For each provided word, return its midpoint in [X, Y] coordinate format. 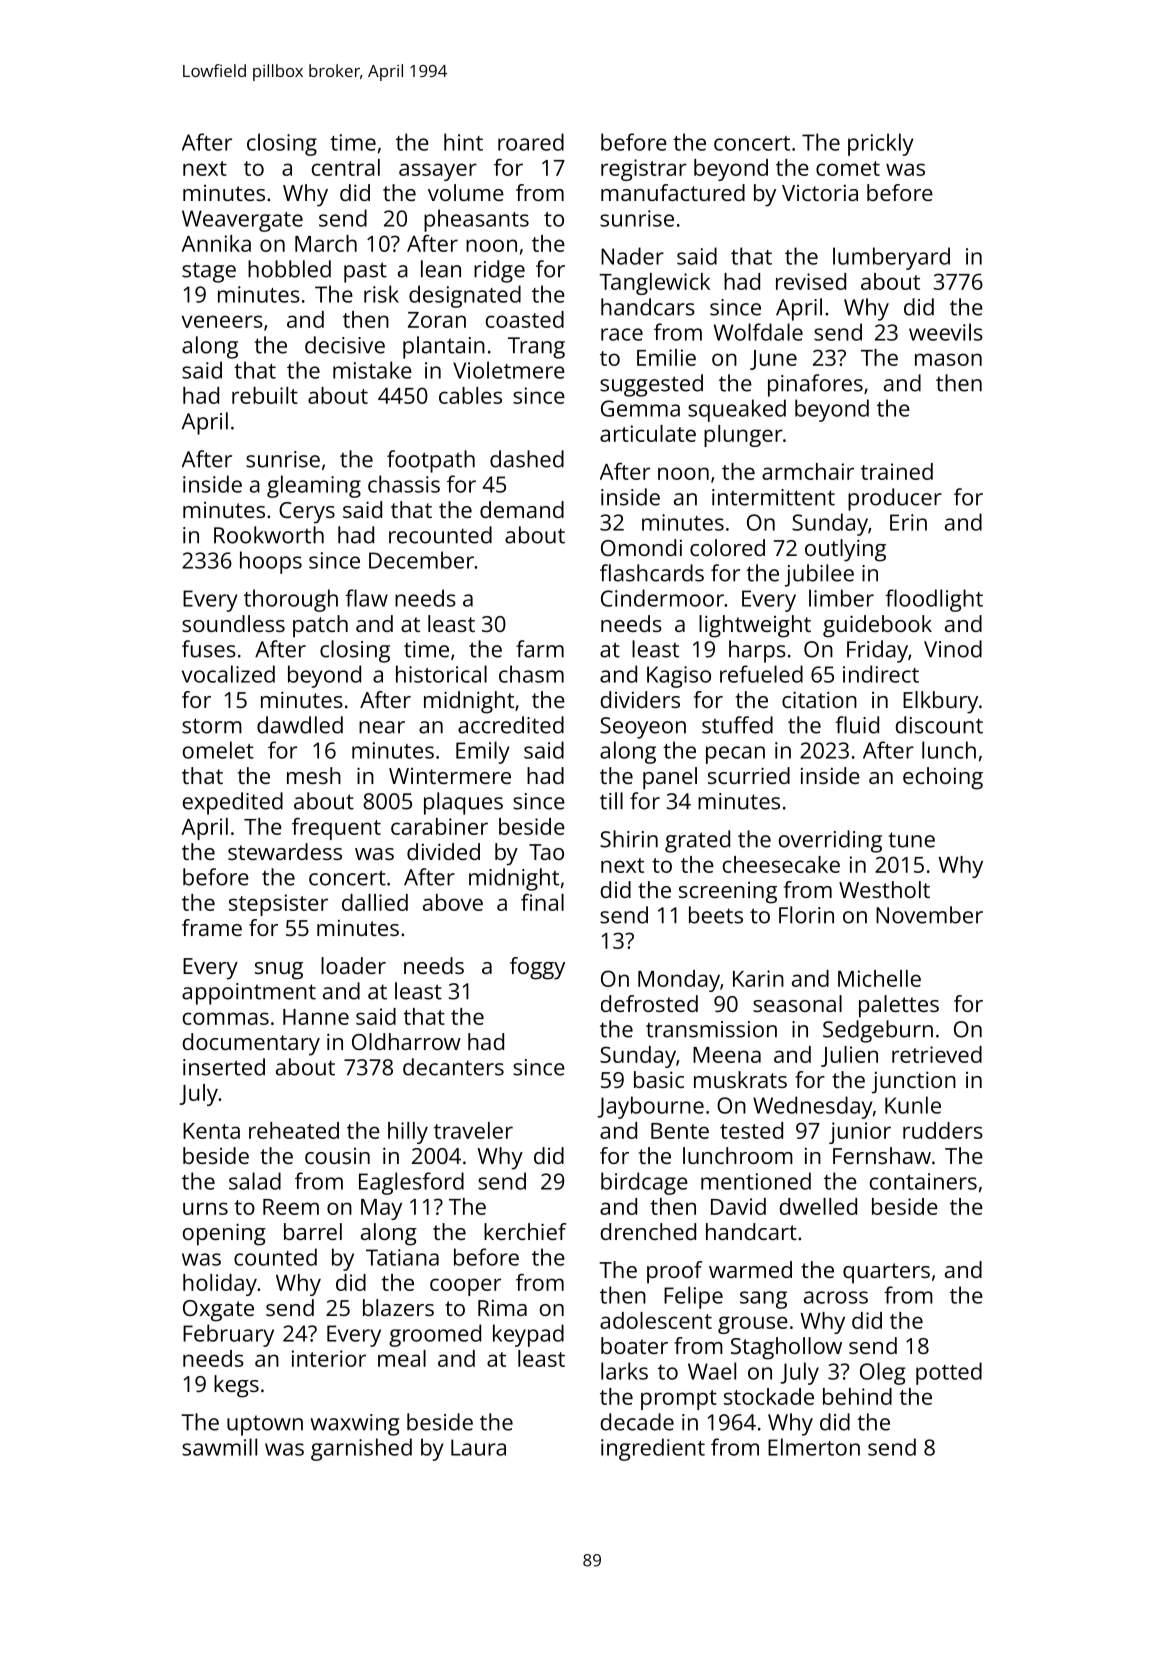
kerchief [525, 1231]
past [365, 272]
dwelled [818, 1206]
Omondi [641, 547]
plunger [743, 436]
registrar [644, 170]
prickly [881, 144]
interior [329, 1358]
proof [675, 1272]
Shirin [629, 839]
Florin [806, 915]
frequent [336, 829]
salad [255, 1181]
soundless [233, 623]
